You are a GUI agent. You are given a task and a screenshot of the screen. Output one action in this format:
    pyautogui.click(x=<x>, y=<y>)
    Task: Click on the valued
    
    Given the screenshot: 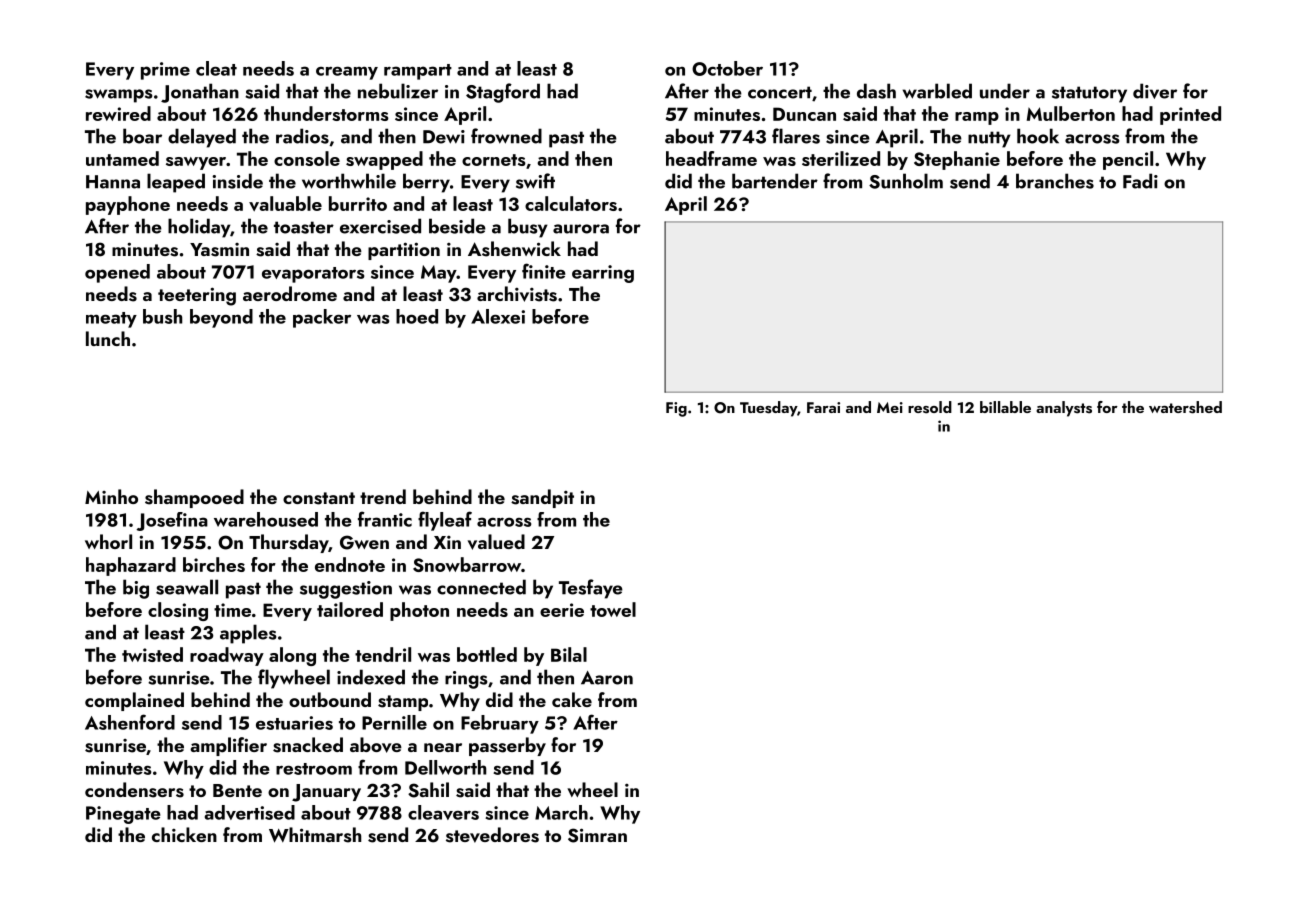 What is the action you would take?
    pyautogui.click(x=496, y=542)
